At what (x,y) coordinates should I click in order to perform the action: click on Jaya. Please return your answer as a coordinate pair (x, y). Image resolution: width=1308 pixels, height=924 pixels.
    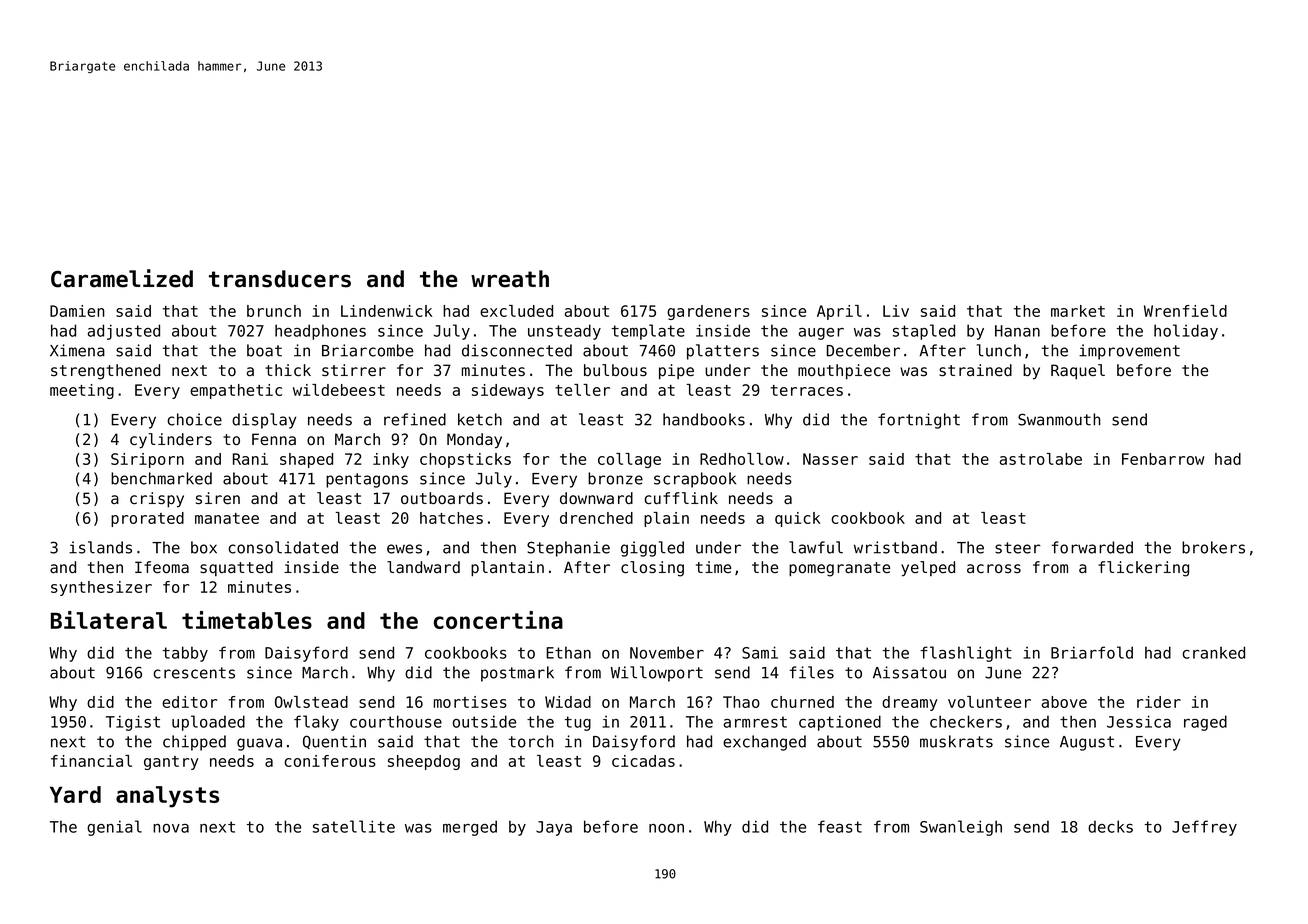
    Looking at the image, I should click on (554, 828).
